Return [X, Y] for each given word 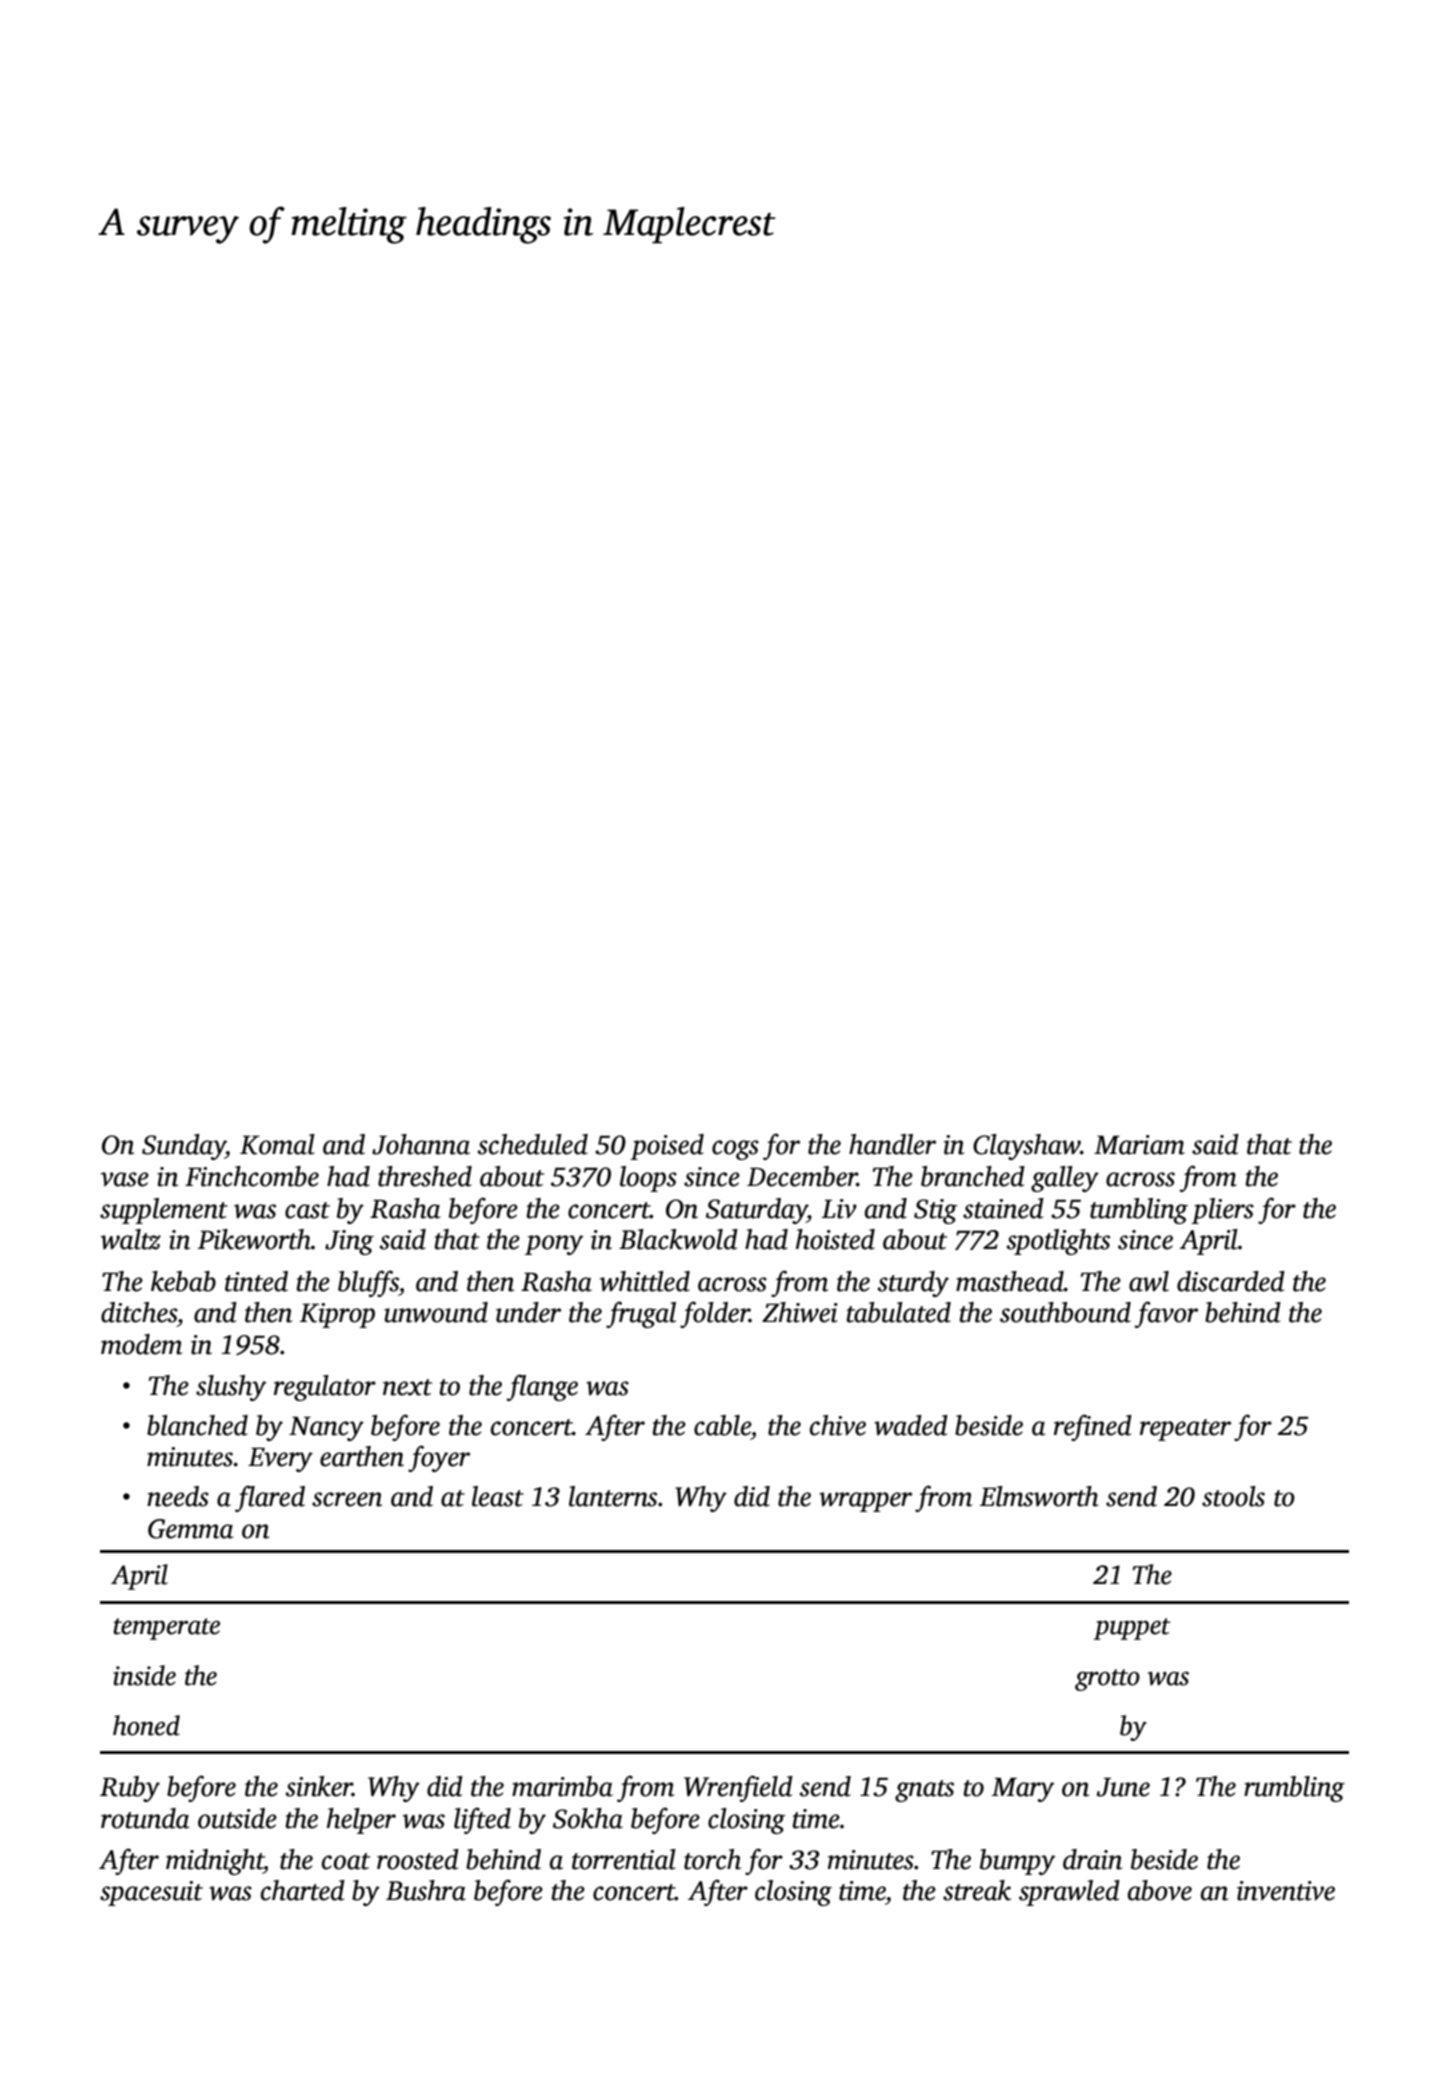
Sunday [184, 1147]
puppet [1132, 1629]
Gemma [190, 1529]
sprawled [1069, 1893]
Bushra [426, 1890]
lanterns [613, 1496]
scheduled [532, 1144]
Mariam [1139, 1145]
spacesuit [151, 1893]
